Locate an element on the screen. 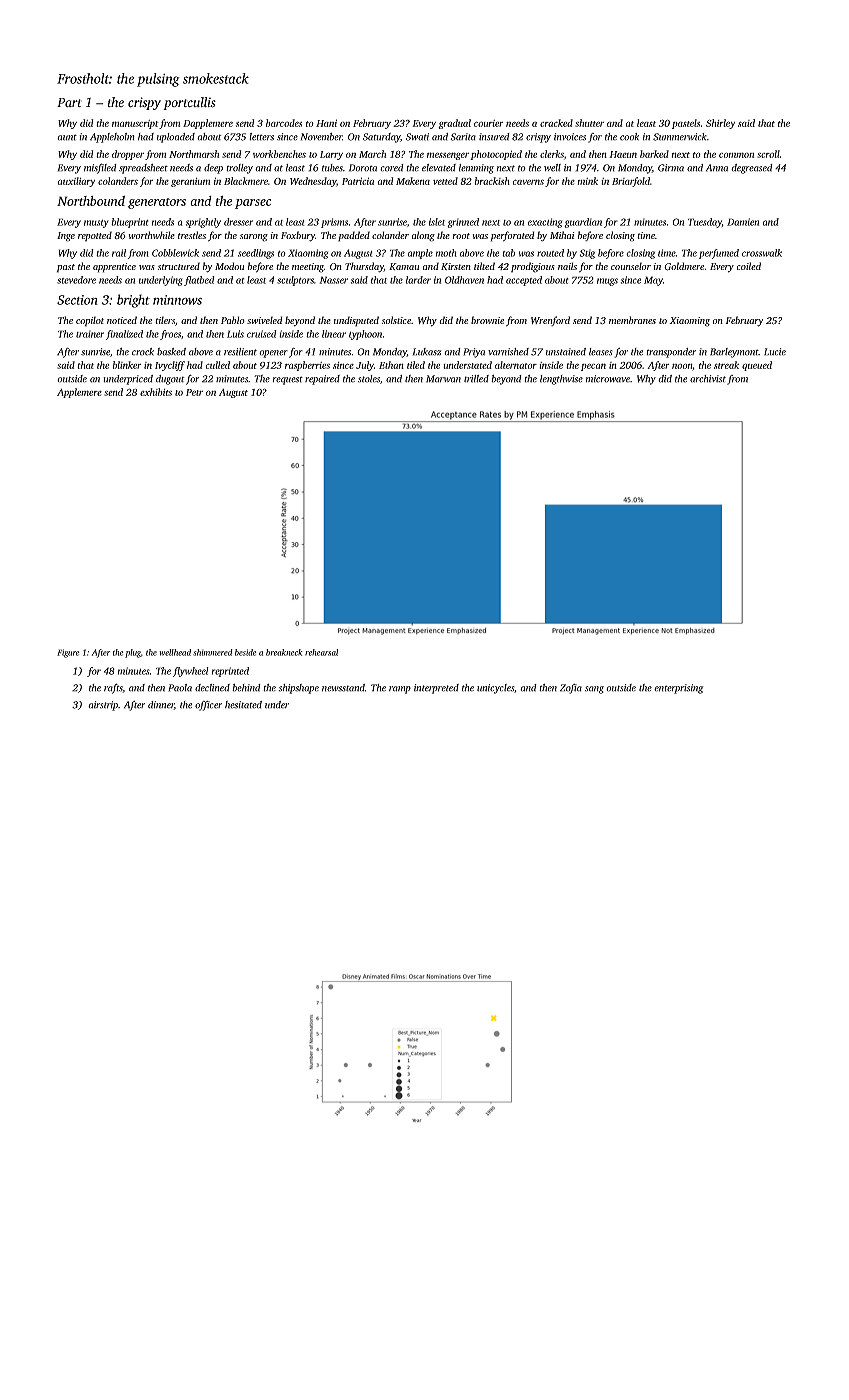 This screenshot has width=849, height=1400. Lucie is located at coordinates (775, 352).
